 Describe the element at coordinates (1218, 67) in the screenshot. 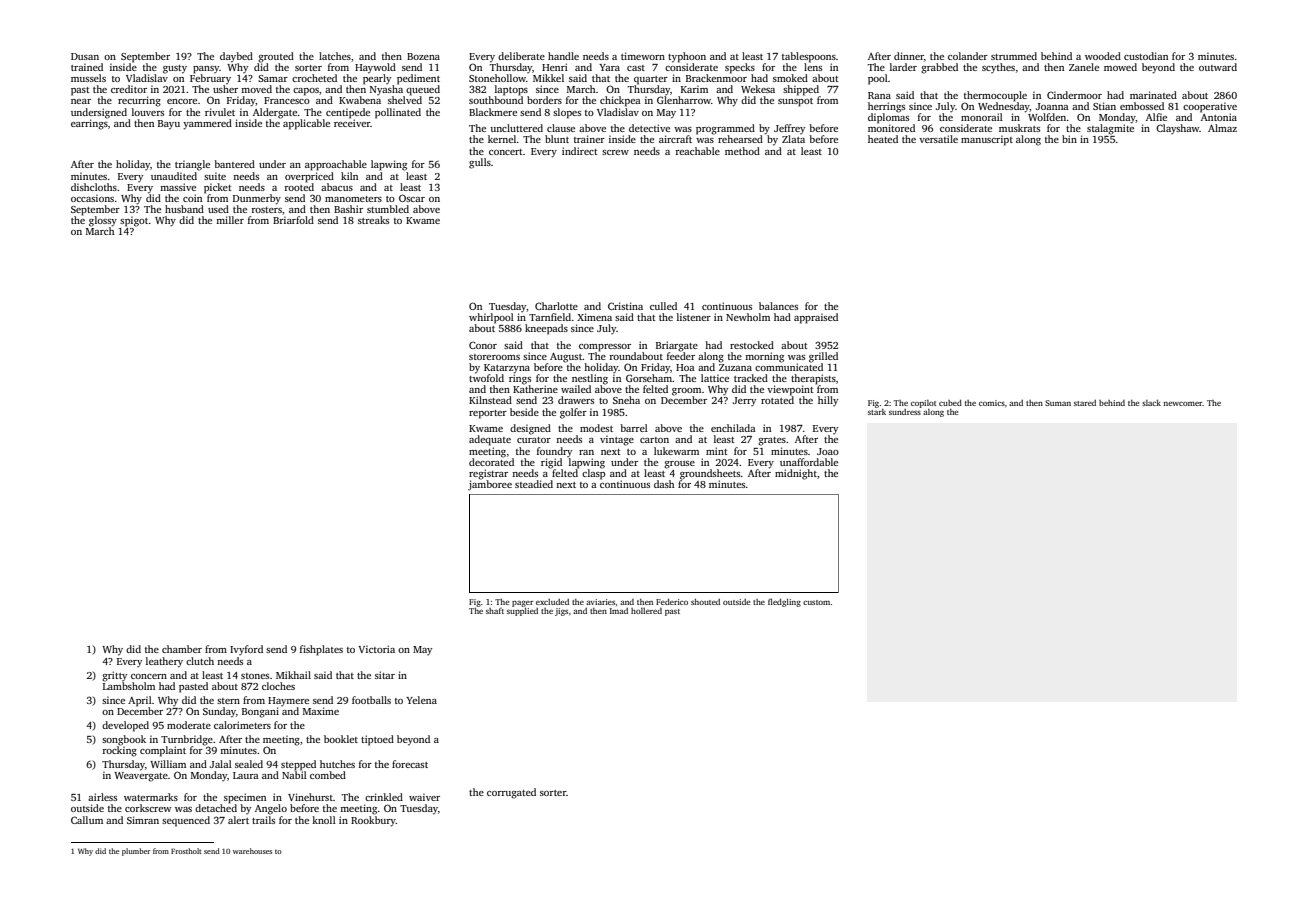

I see `outward` at that location.
